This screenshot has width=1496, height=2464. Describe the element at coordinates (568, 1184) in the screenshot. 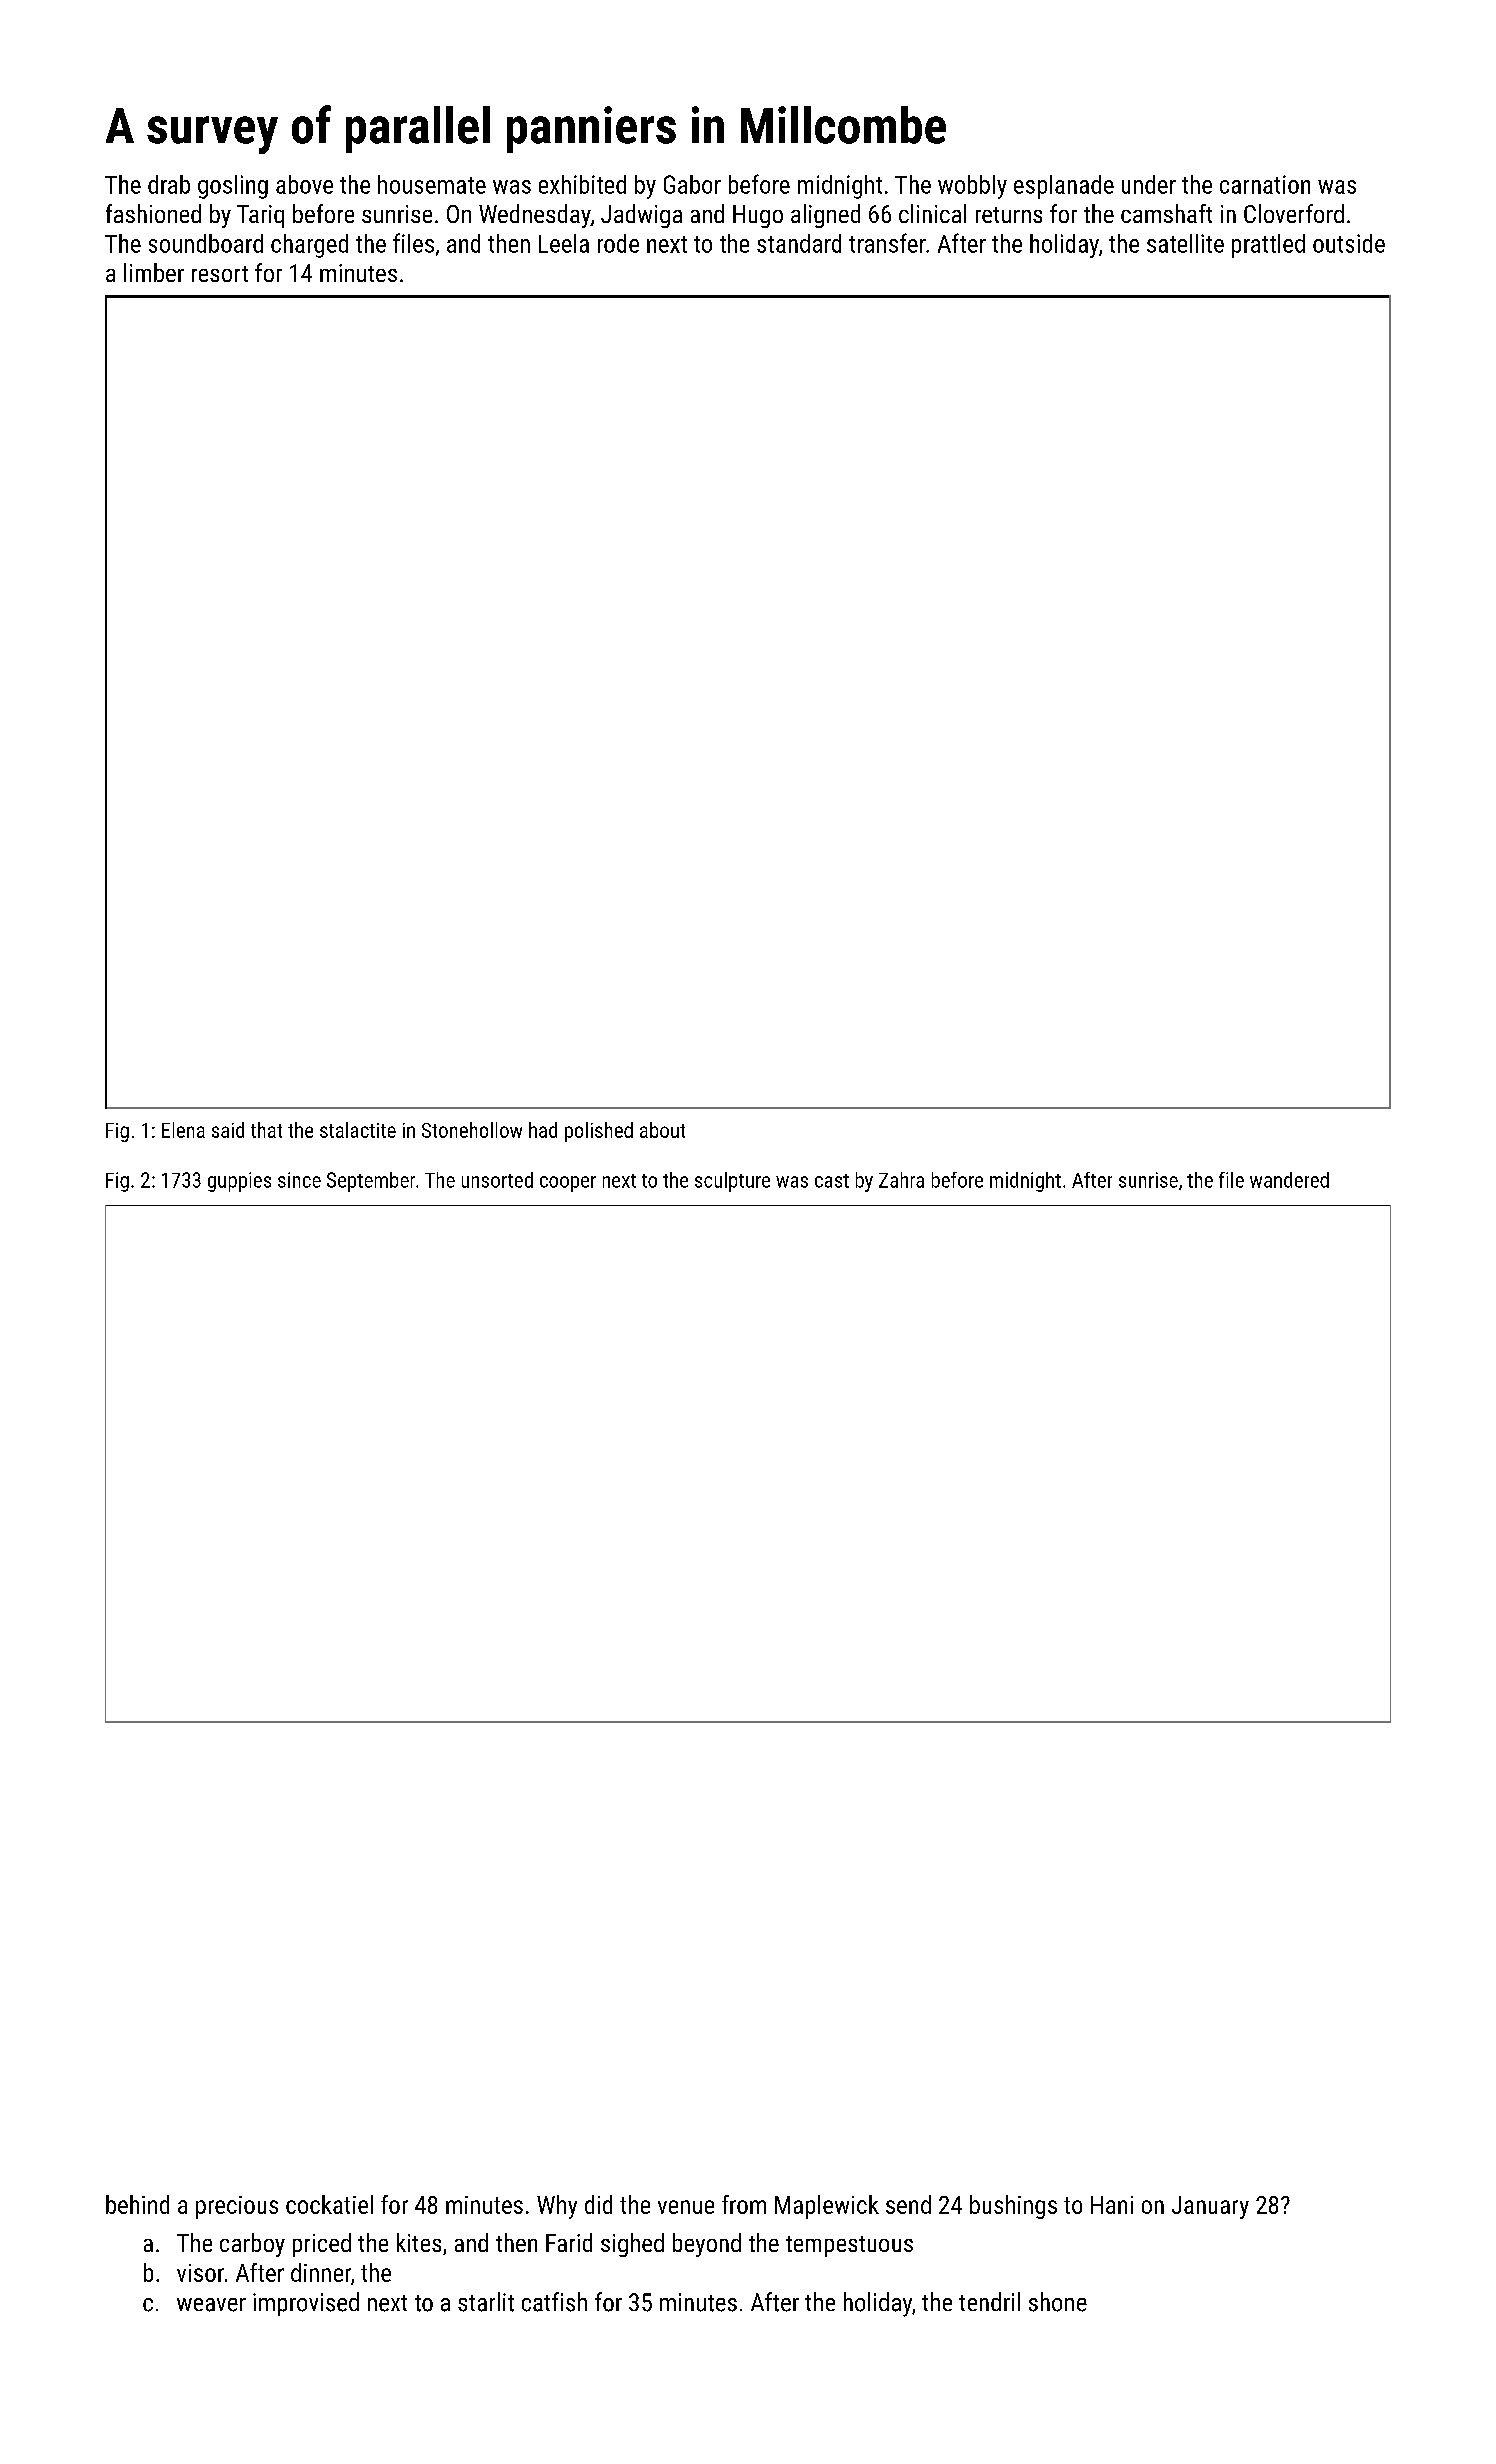

I see `cooper` at that location.
